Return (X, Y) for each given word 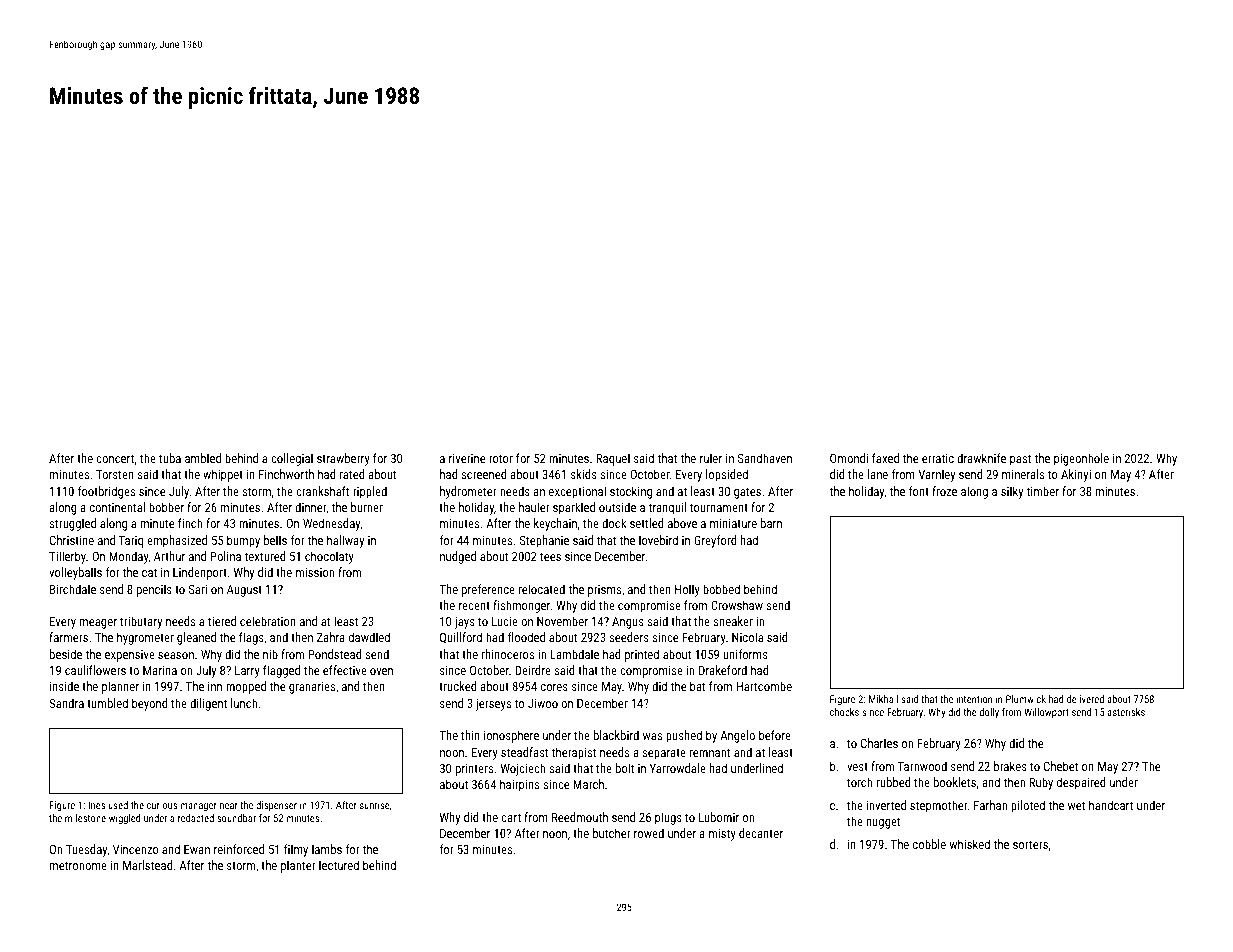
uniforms (745, 654)
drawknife (981, 458)
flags (251, 638)
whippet (223, 475)
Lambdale (574, 654)
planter (298, 866)
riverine (467, 458)
